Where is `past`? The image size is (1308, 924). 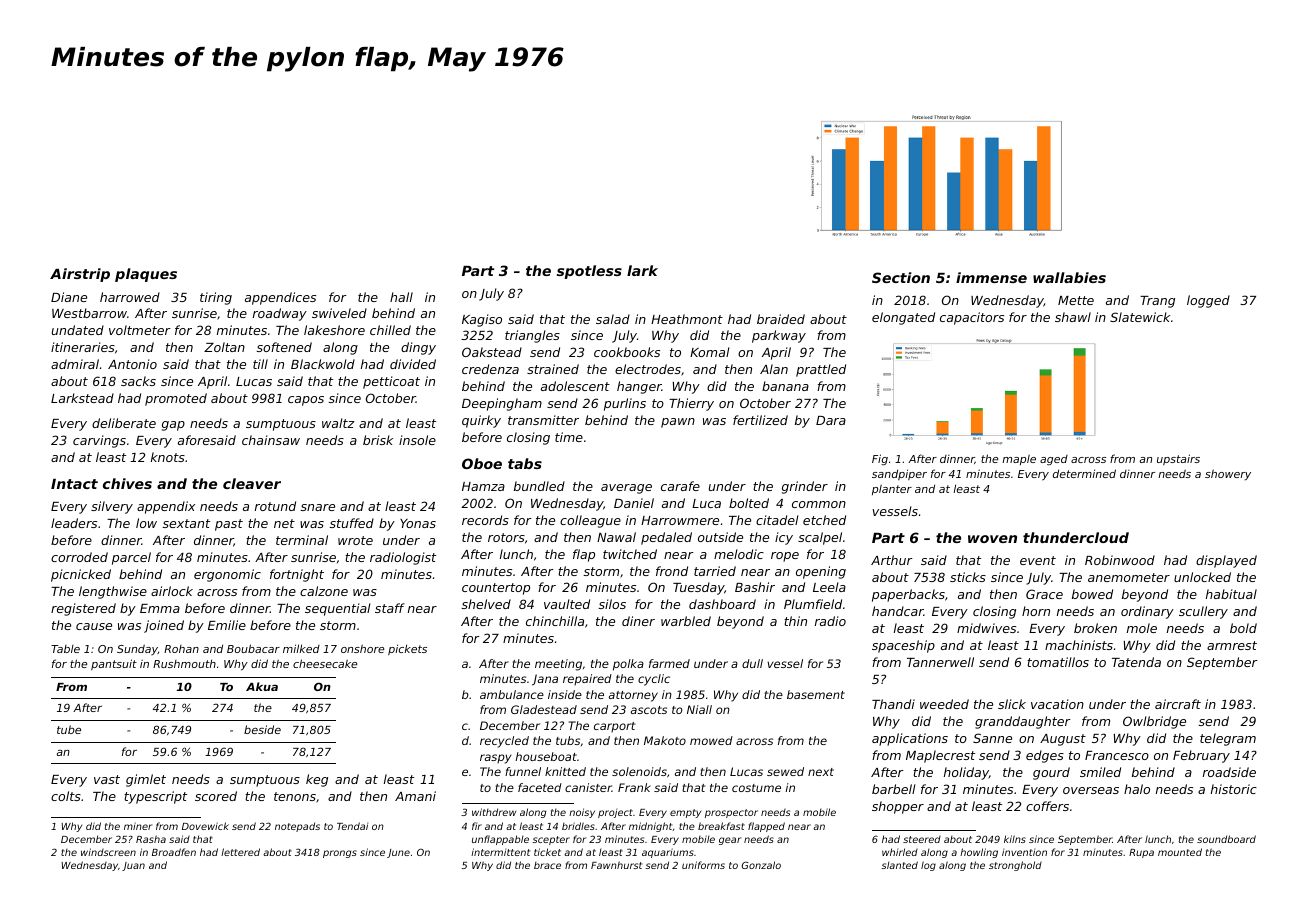 past is located at coordinates (229, 525).
